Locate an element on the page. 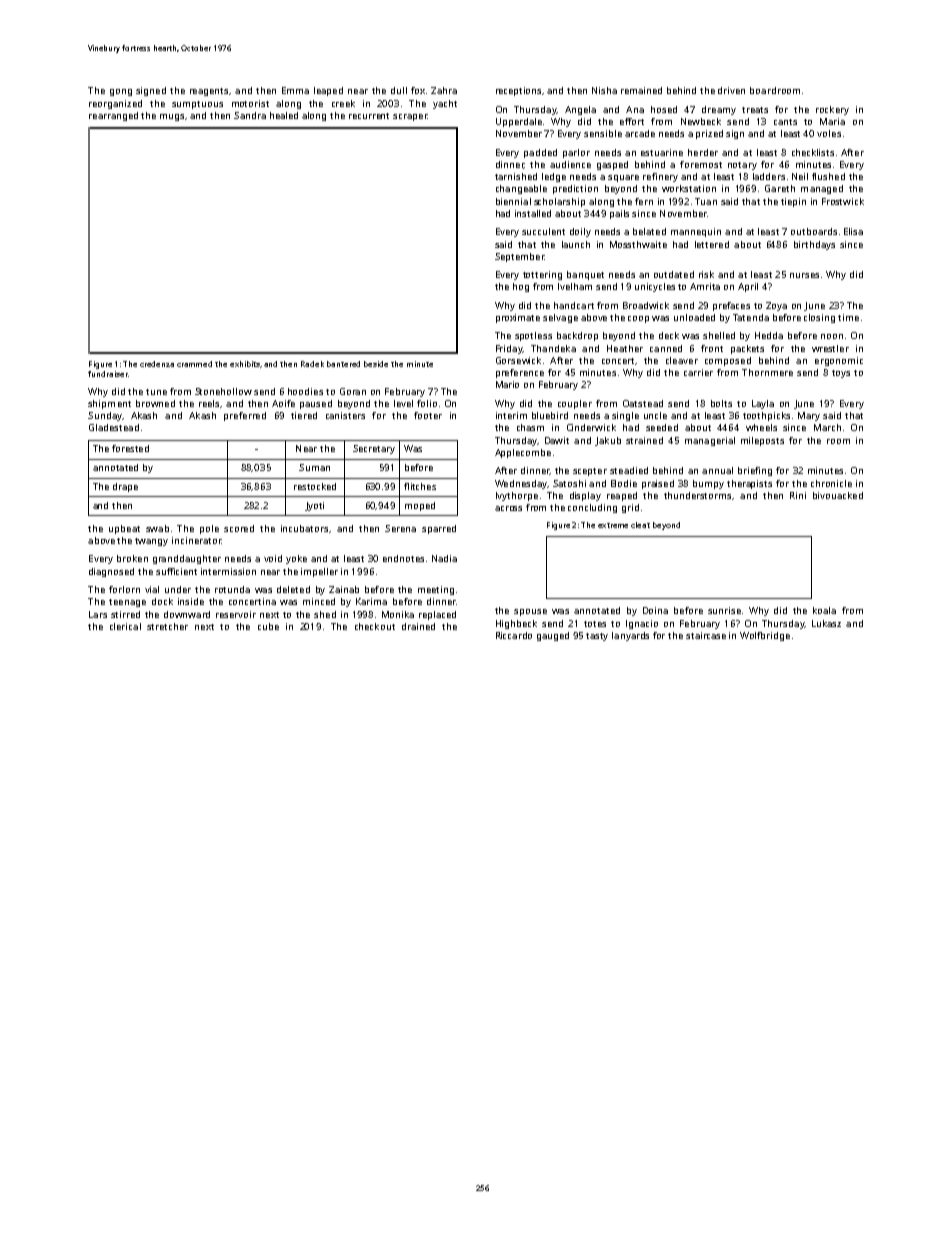  crammed is located at coordinates (194, 364).
